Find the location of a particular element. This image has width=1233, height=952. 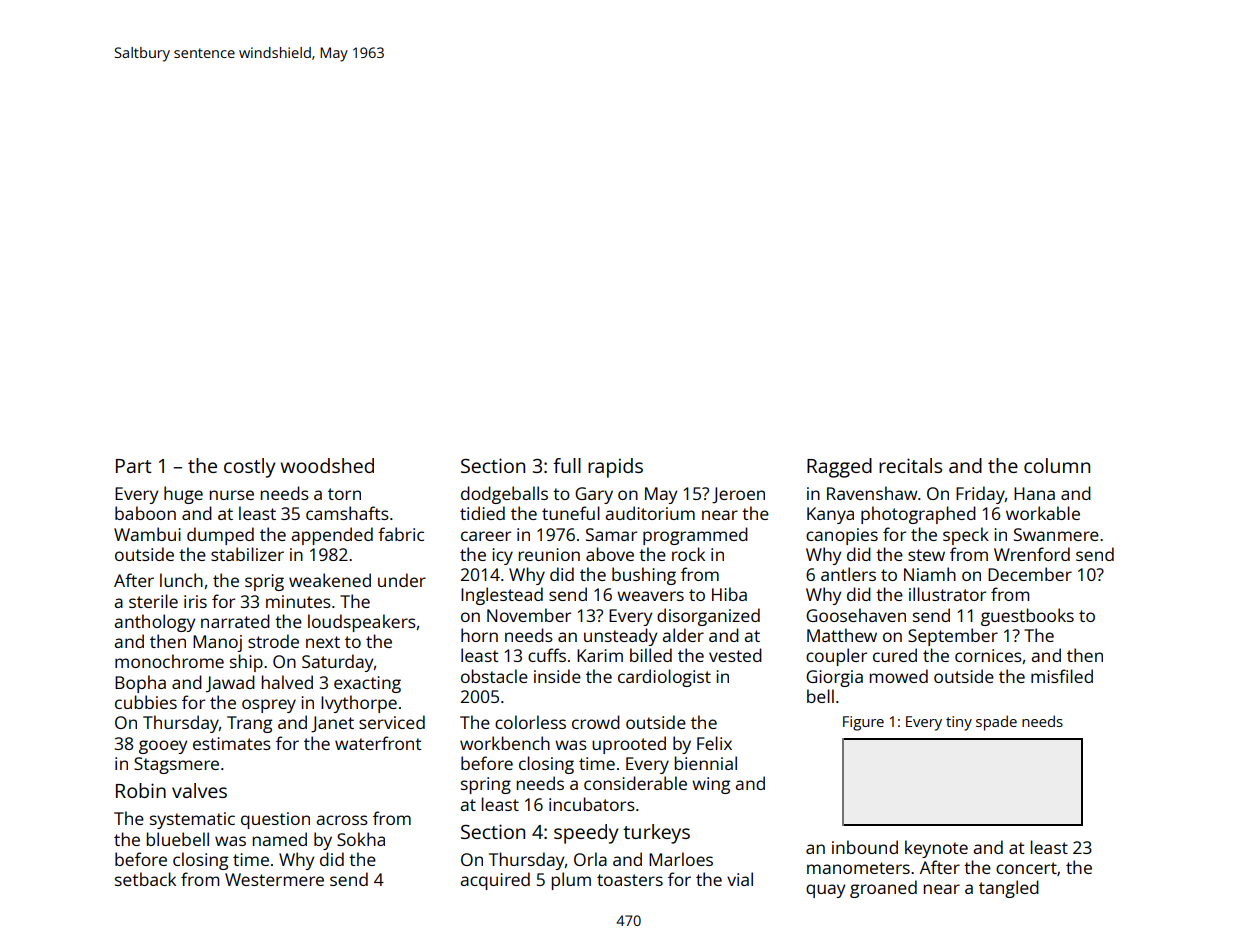

disorganized is located at coordinates (708, 617).
